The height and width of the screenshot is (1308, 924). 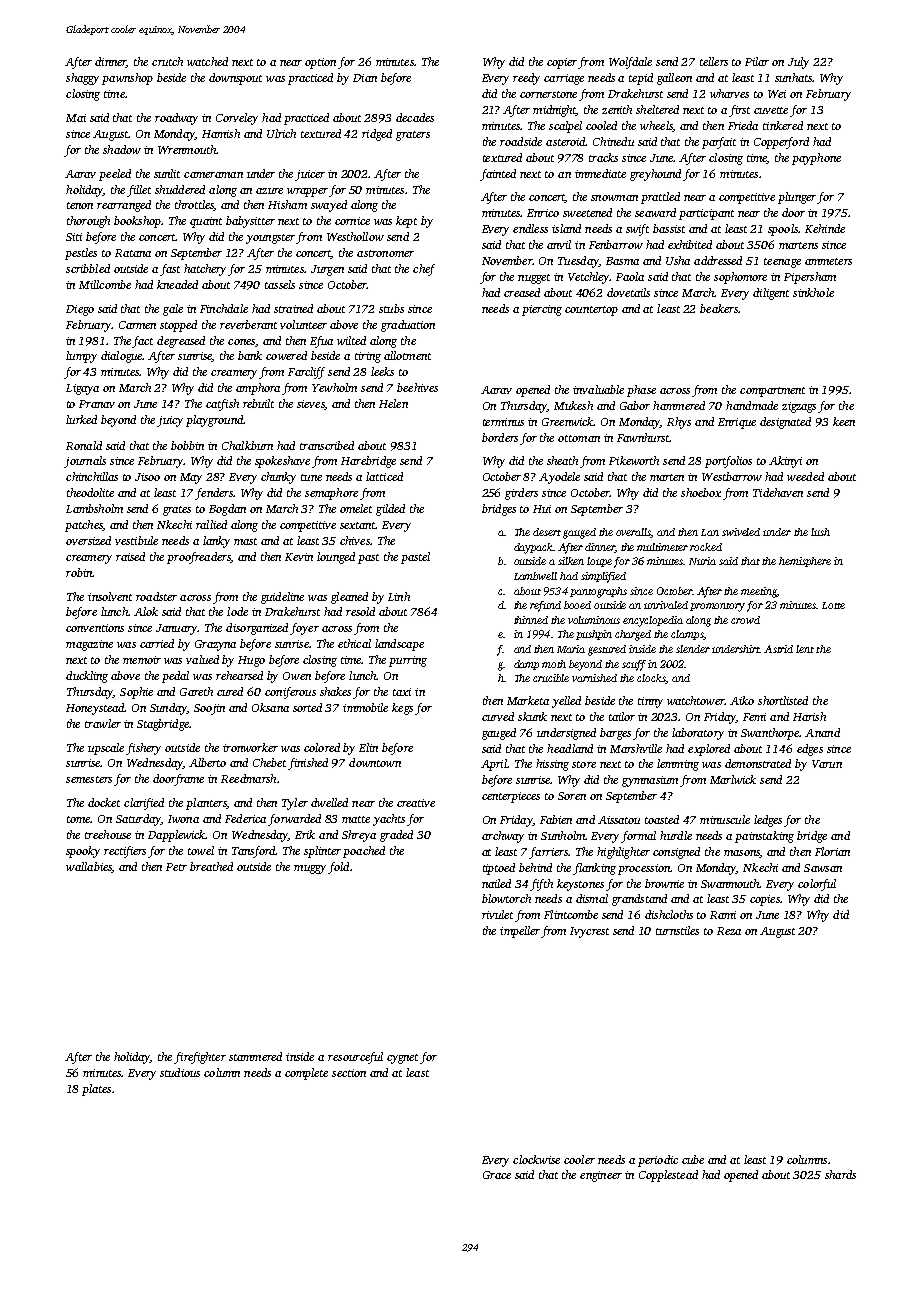 I want to click on payphone, so click(x=816, y=159).
